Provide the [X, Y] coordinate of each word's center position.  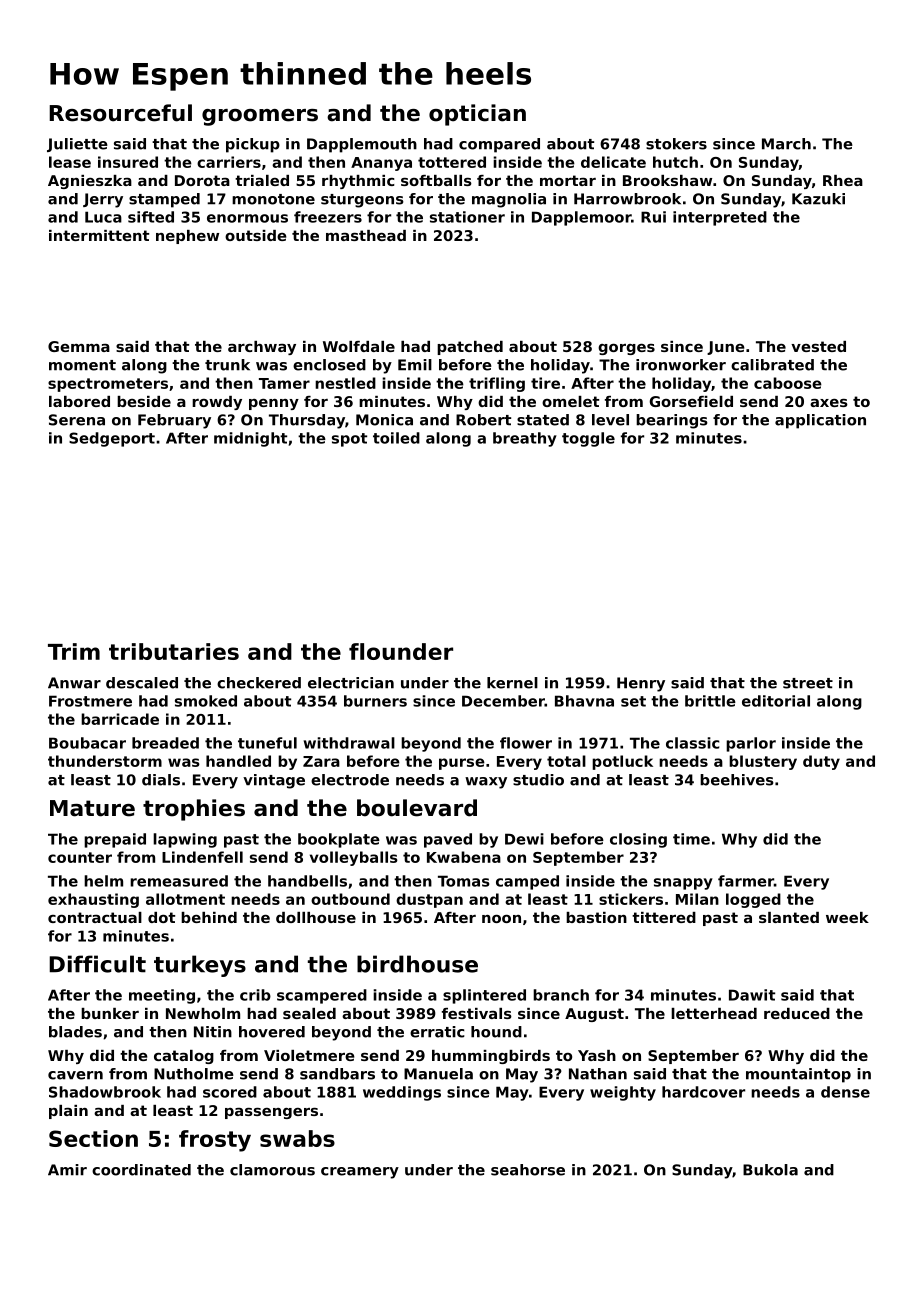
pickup [253, 145]
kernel [512, 683]
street [808, 683]
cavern [75, 1075]
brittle [710, 701]
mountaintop [798, 1075]
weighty [623, 1093]
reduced [797, 1013]
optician [477, 115]
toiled [396, 438]
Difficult [97, 964]
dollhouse [316, 917]
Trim [74, 651]
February [174, 421]
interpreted [720, 218]
